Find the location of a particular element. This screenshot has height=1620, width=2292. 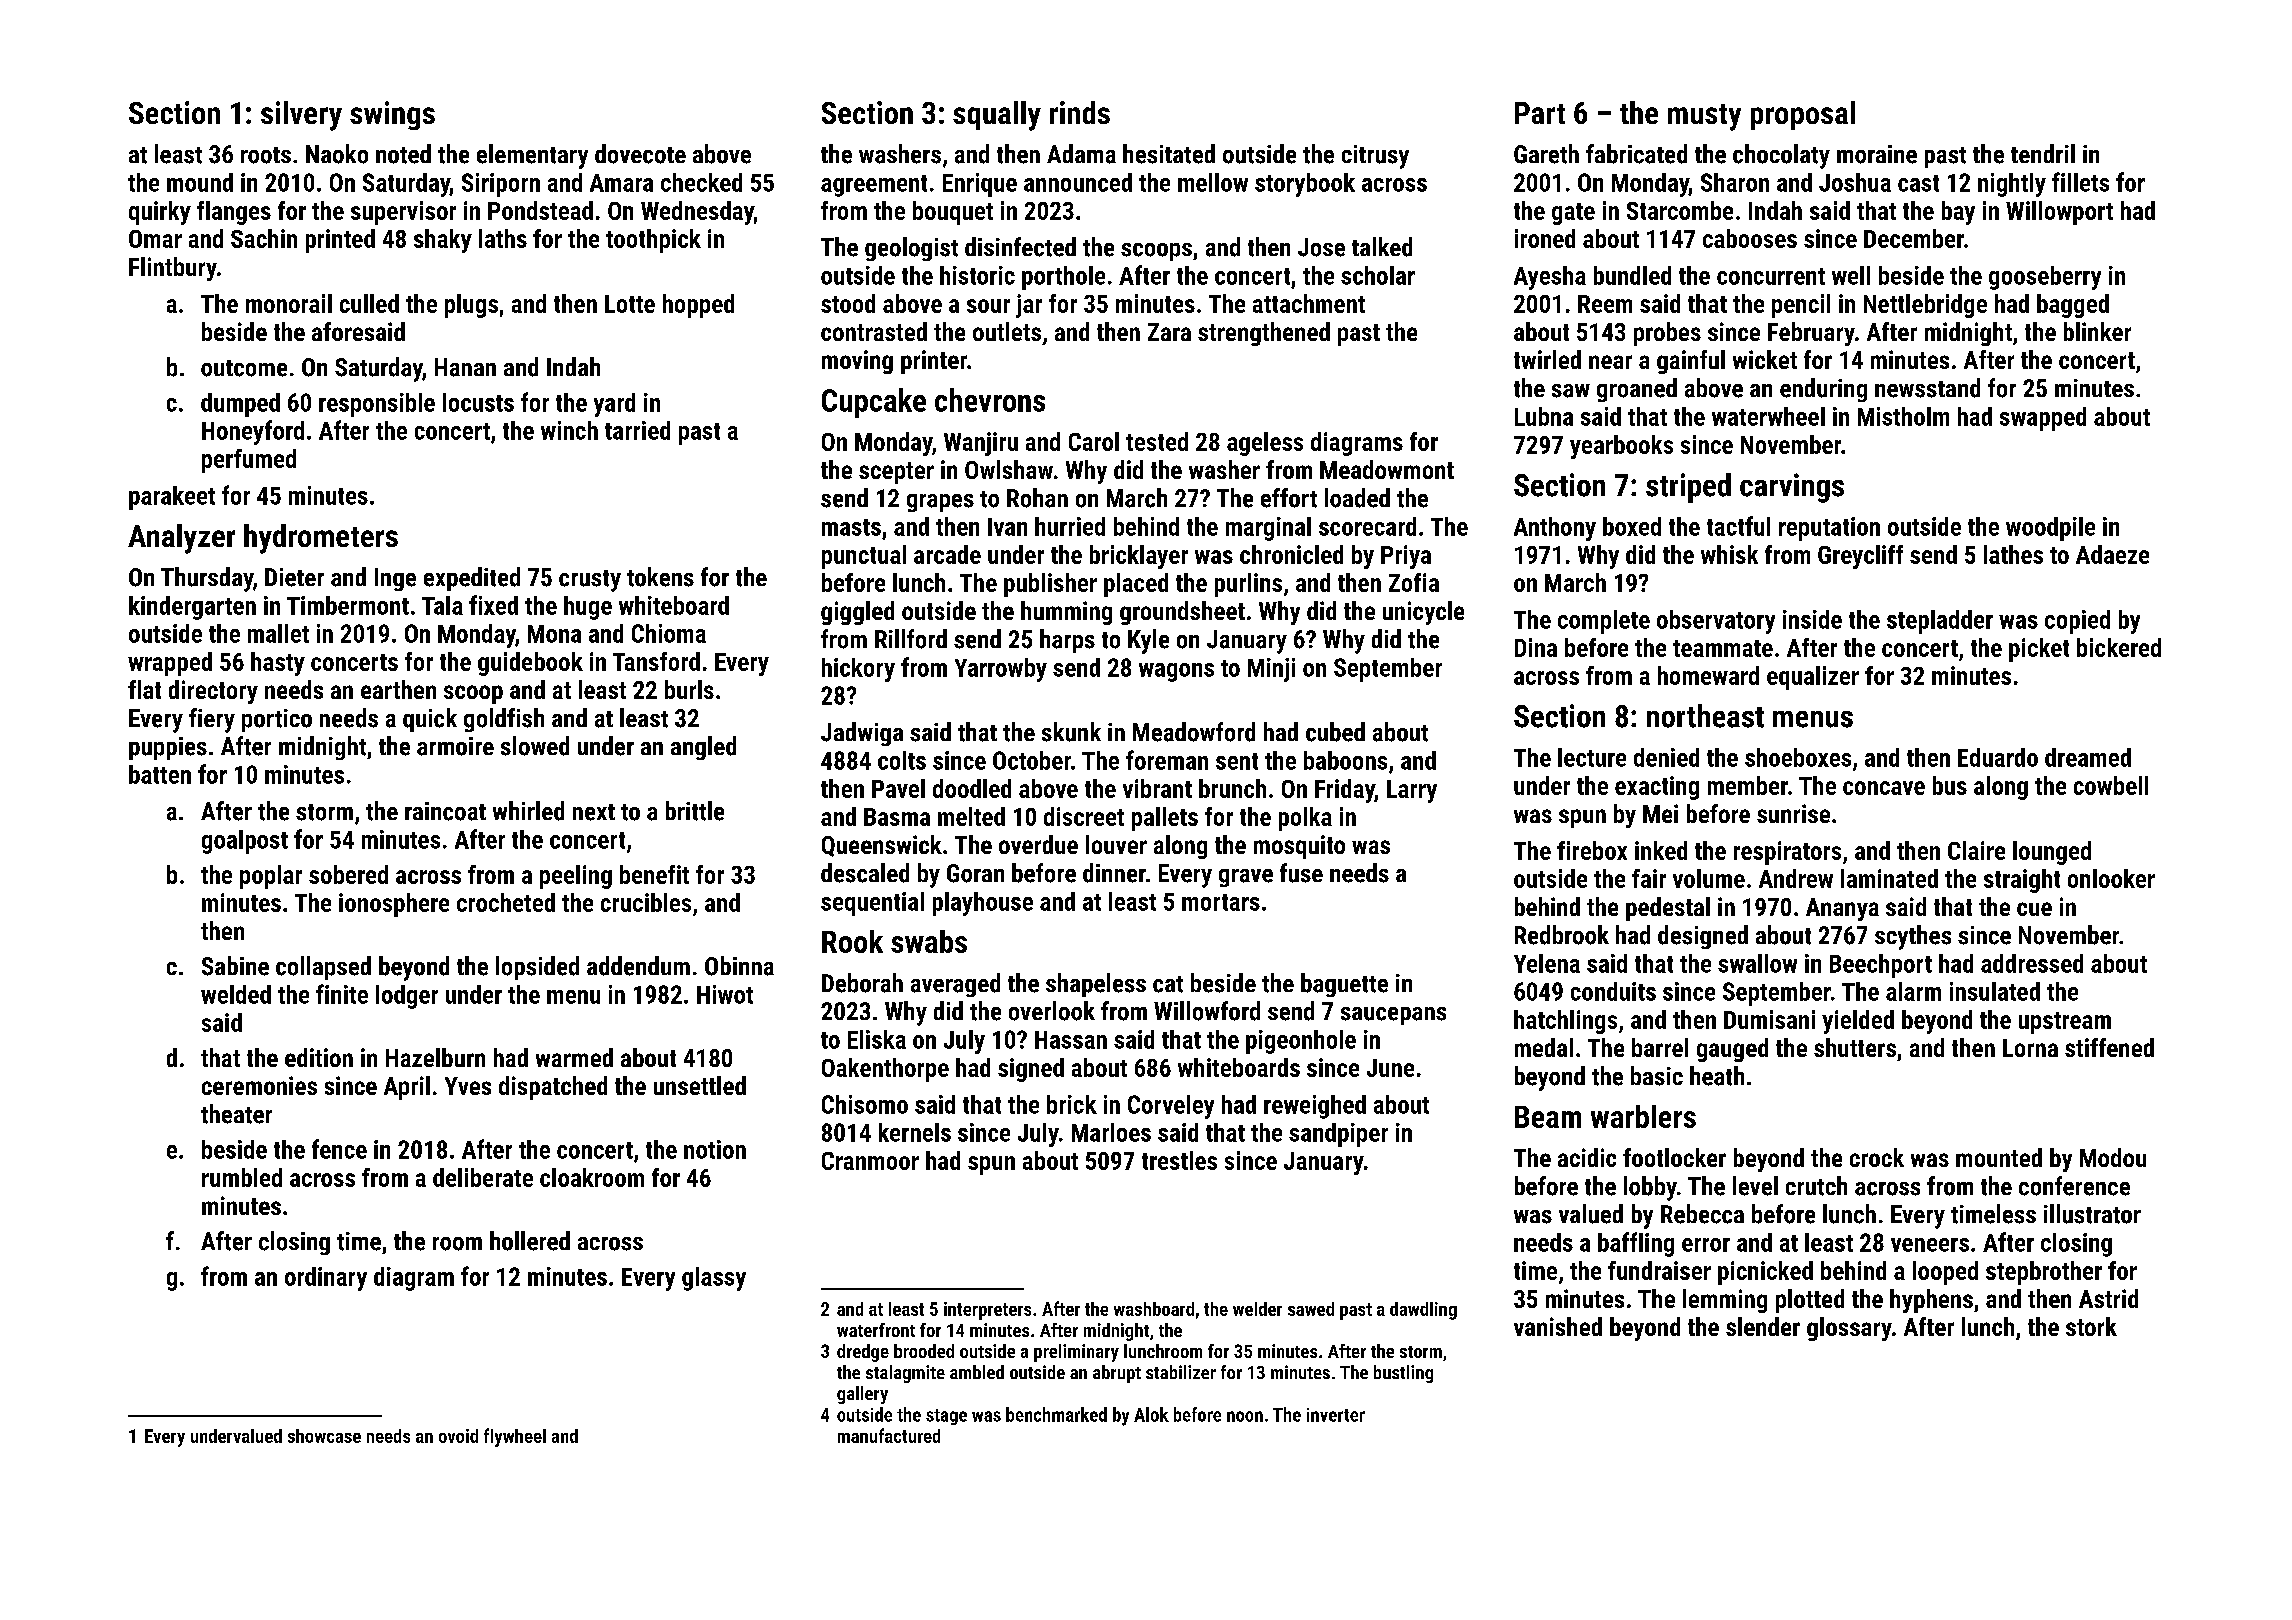

disinfected is located at coordinates (1020, 247).
